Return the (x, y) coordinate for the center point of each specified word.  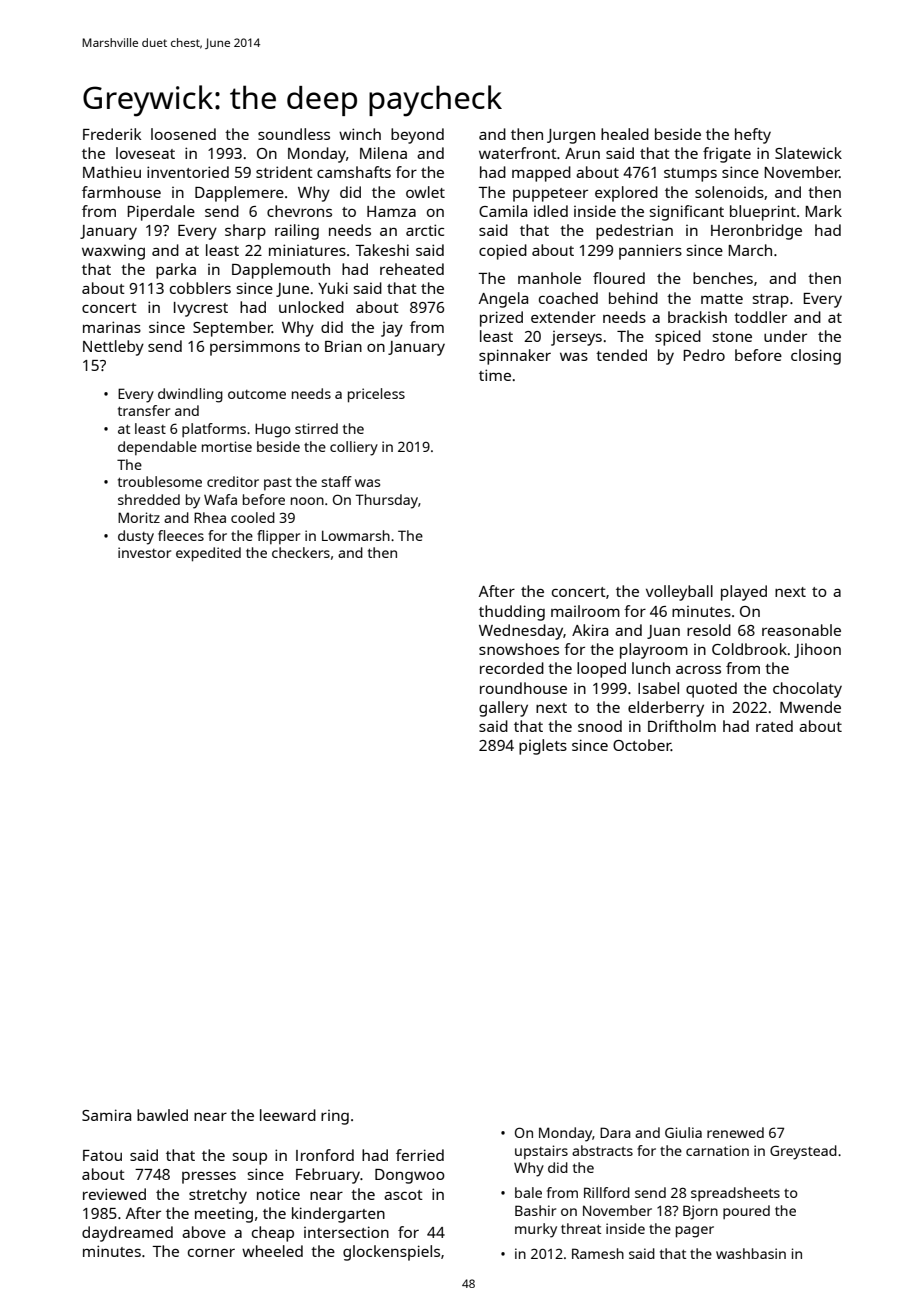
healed (625, 134)
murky (536, 1230)
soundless (294, 134)
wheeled (272, 1251)
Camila (503, 211)
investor (144, 552)
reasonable (801, 630)
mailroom (585, 611)
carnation (717, 1150)
